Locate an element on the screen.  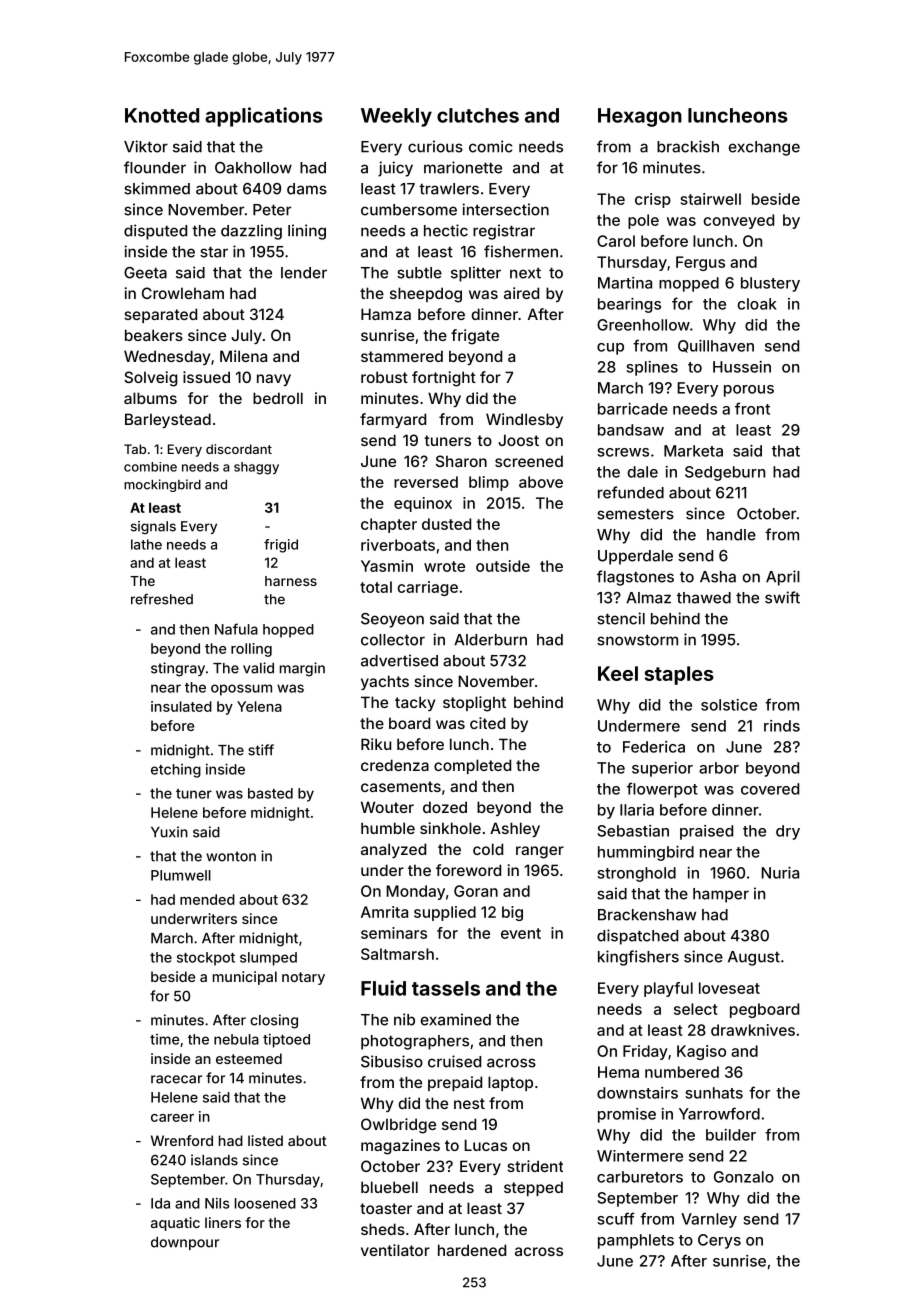
hardened is located at coordinates (472, 1250).
